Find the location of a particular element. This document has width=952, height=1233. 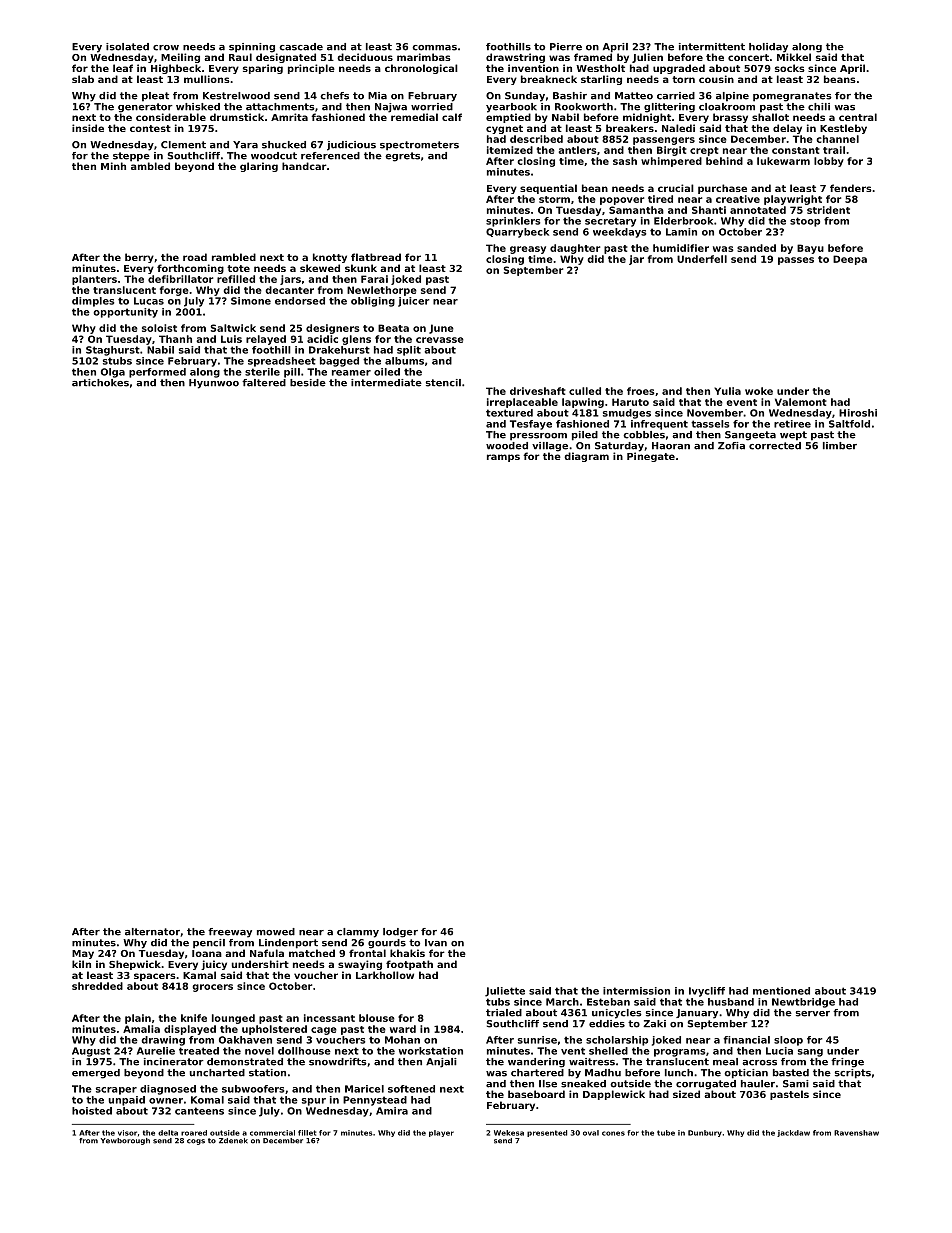

isolated is located at coordinates (127, 47).
